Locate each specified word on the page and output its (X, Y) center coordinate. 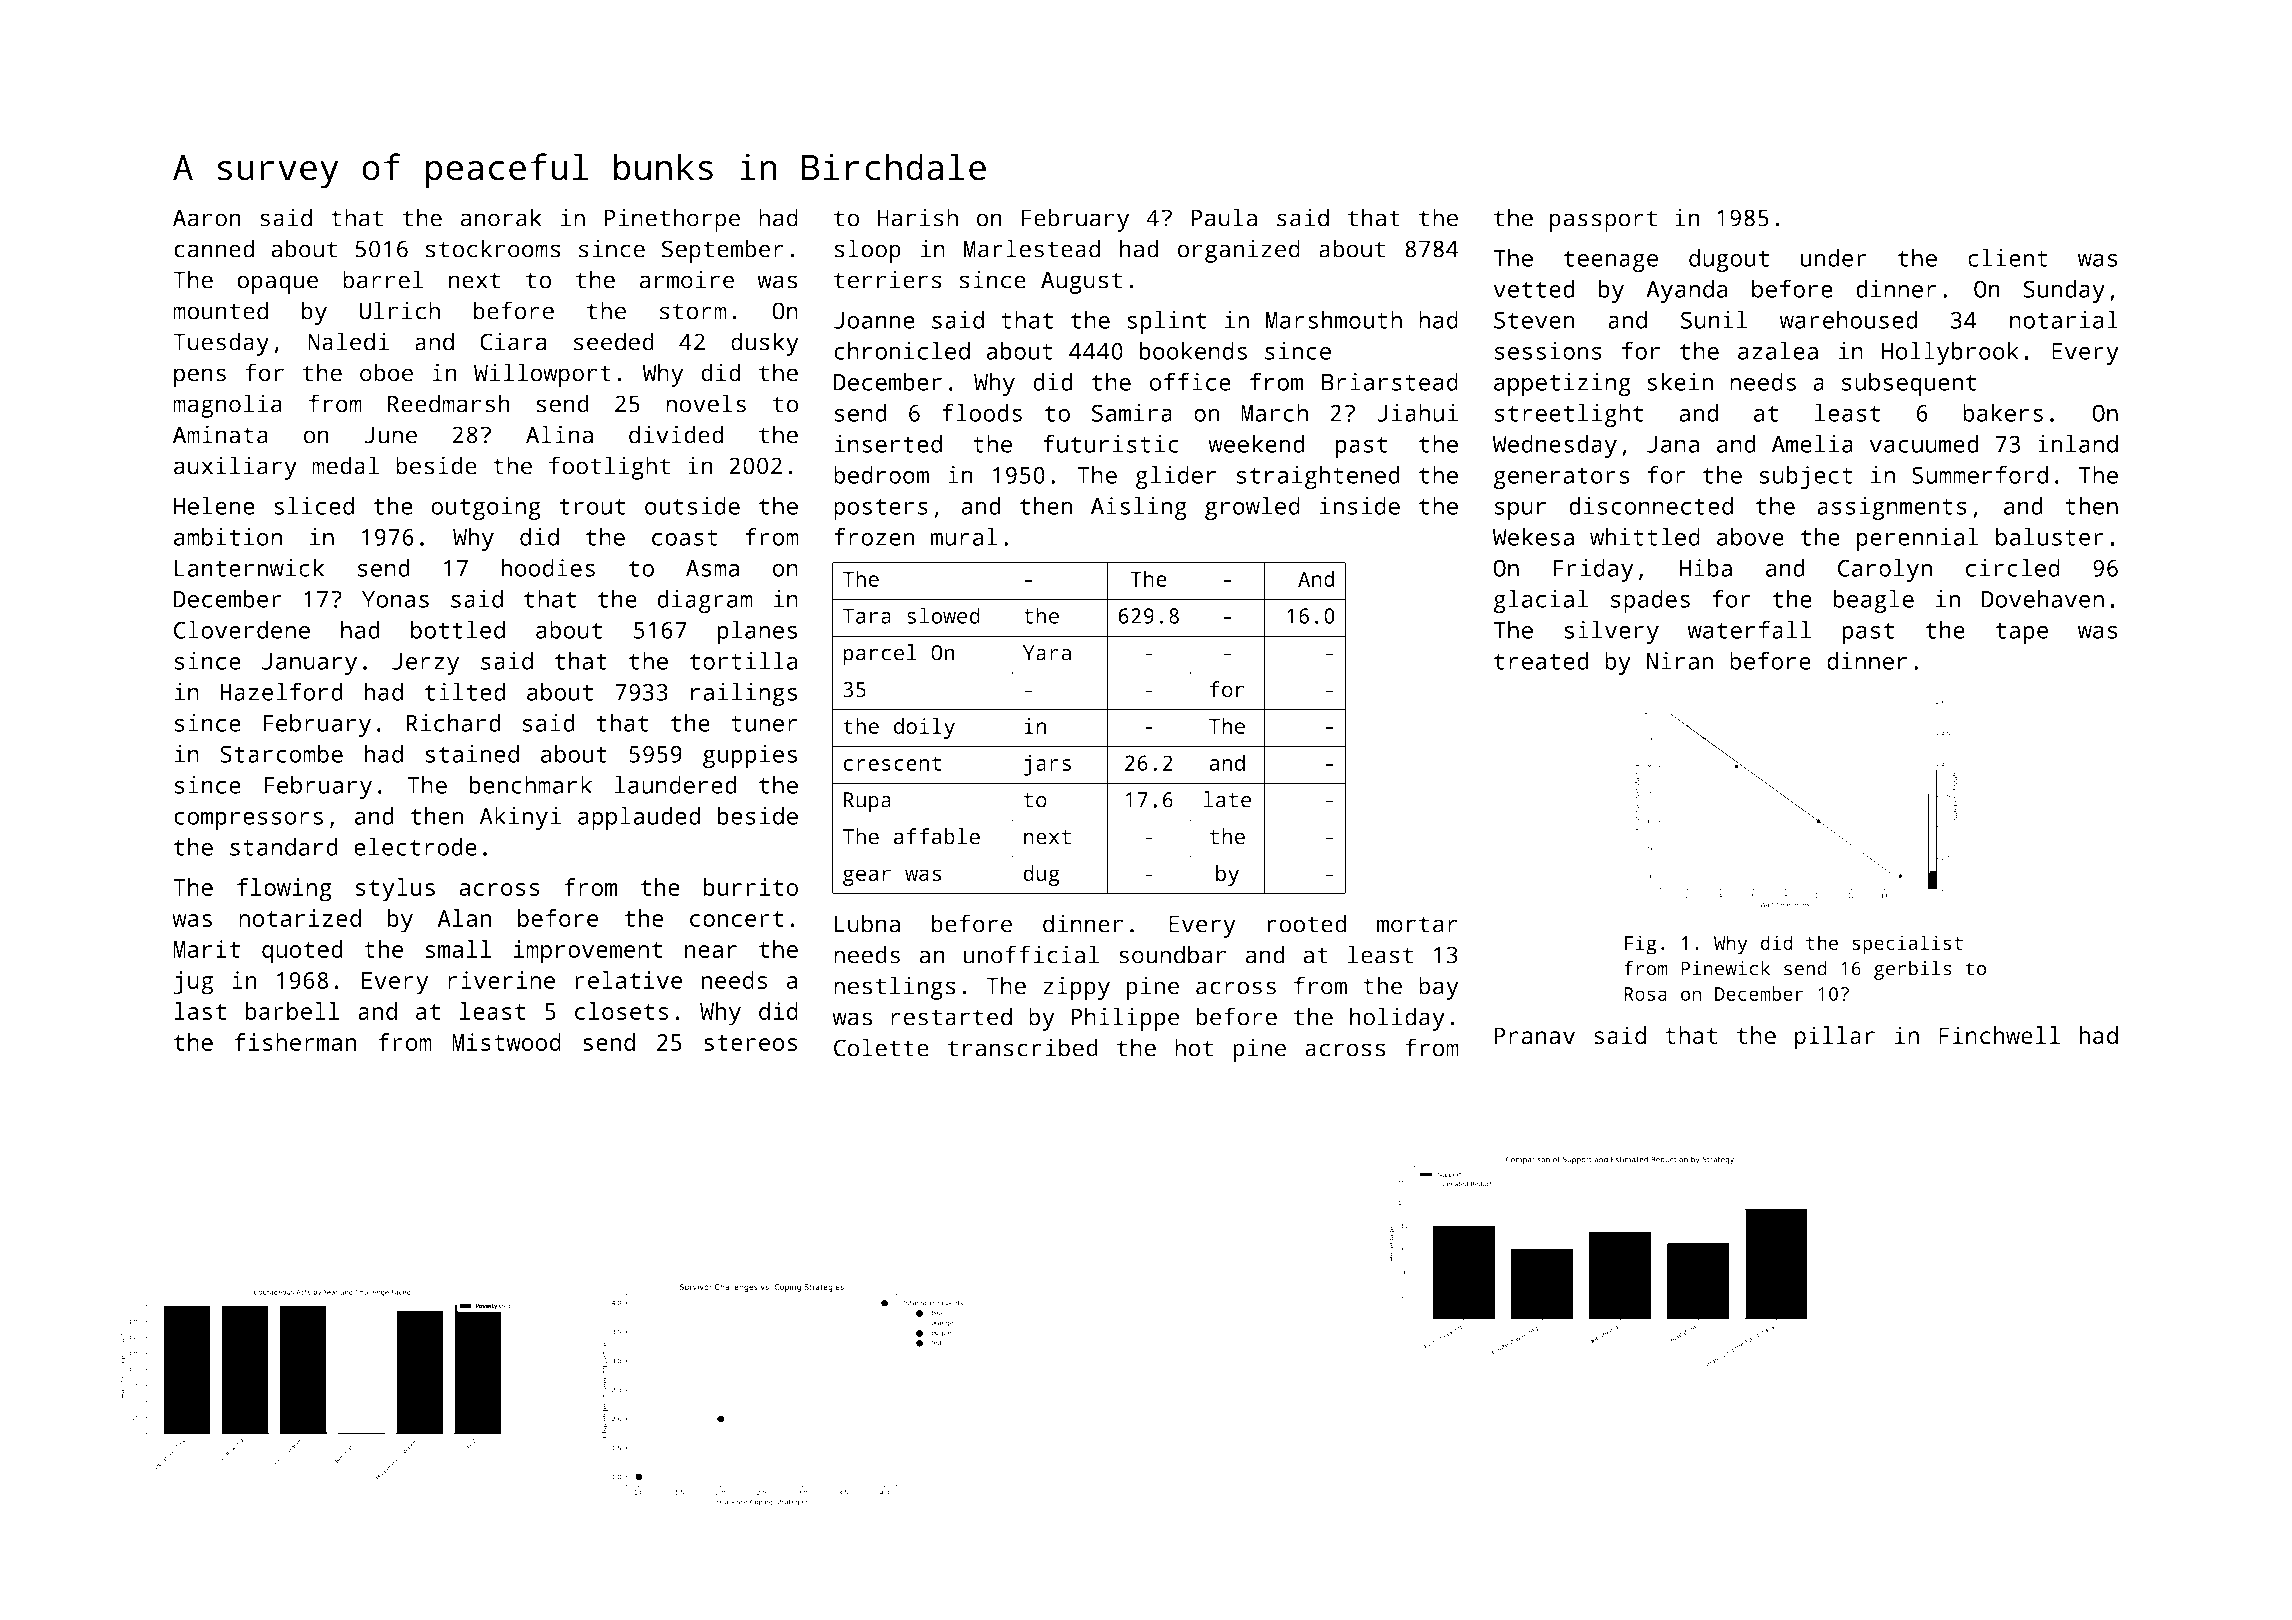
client (2008, 258)
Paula (1224, 217)
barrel (383, 279)
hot (1194, 1047)
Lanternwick (249, 568)
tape (2022, 633)
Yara (1047, 653)
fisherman (295, 1042)
